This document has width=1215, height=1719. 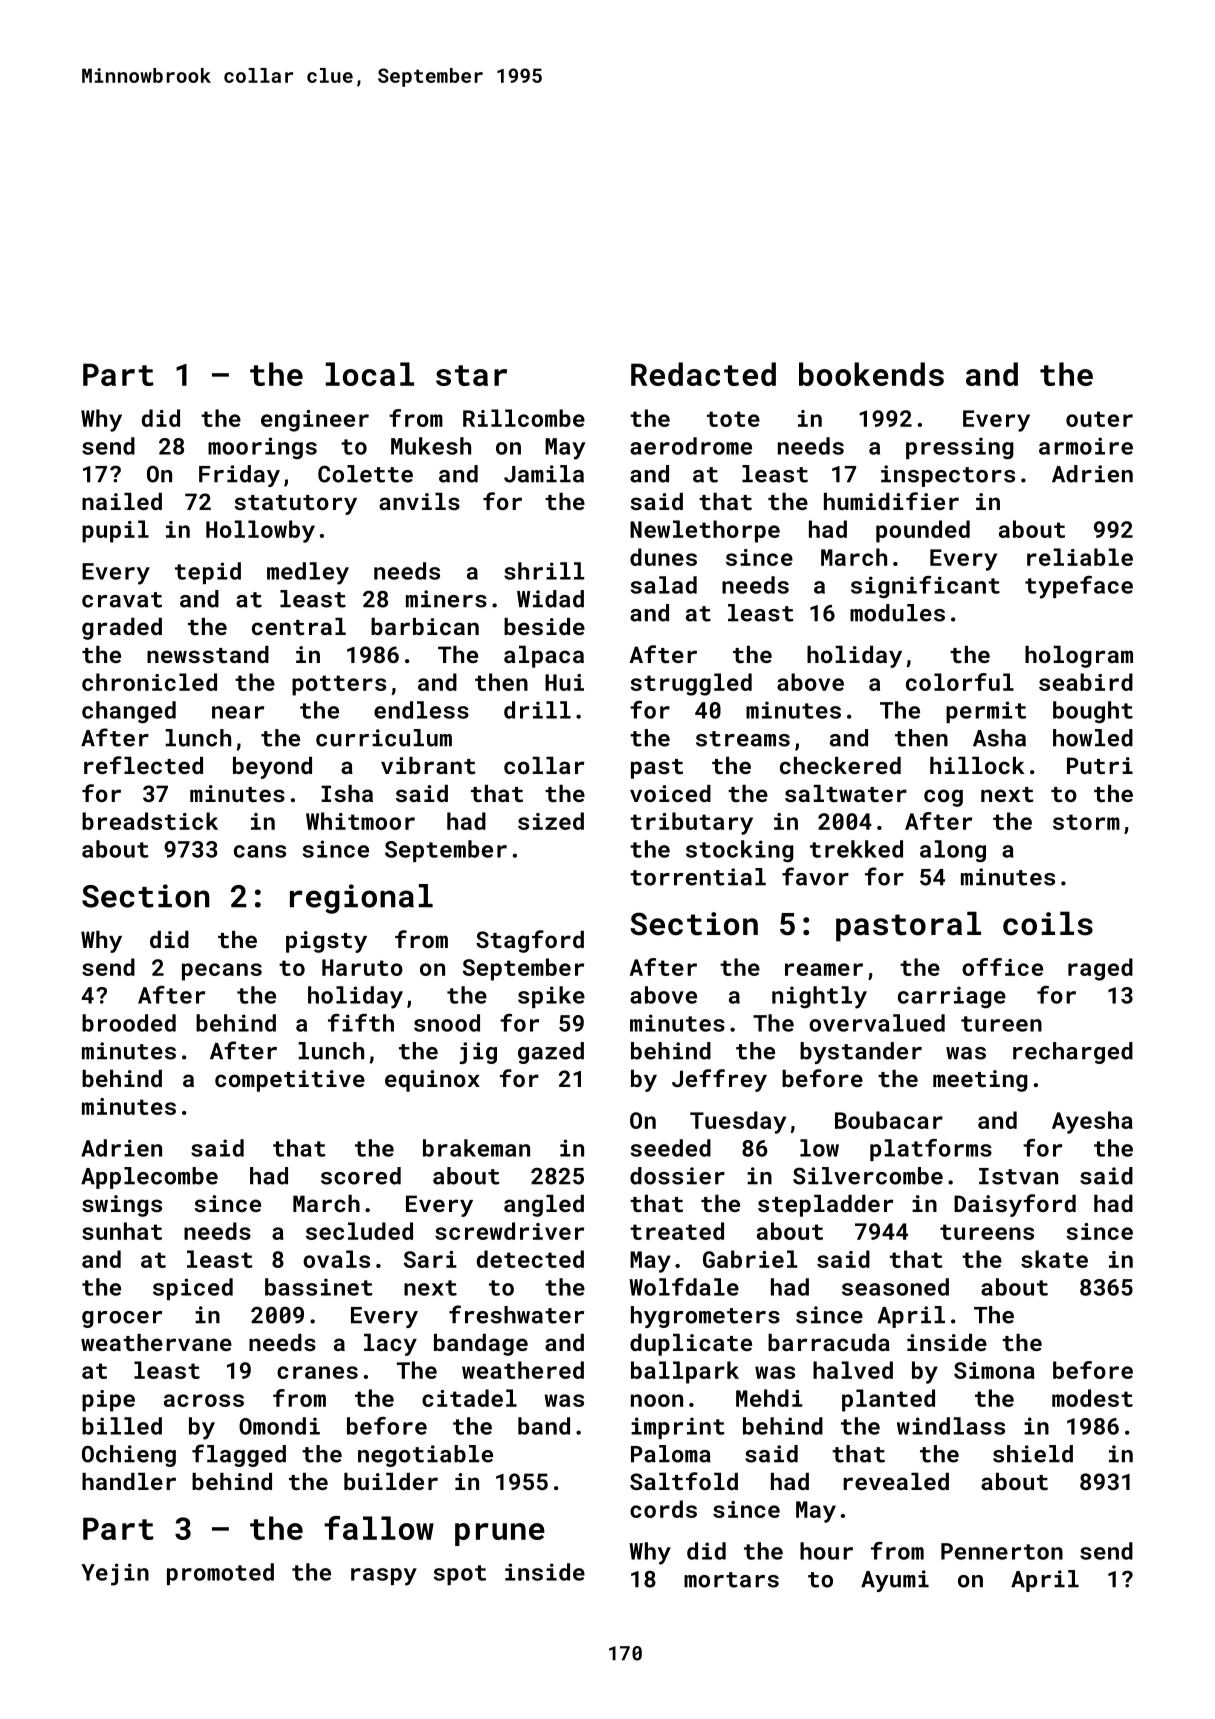 What do you see at coordinates (897, 613) in the document?
I see `modules` at bounding box center [897, 613].
